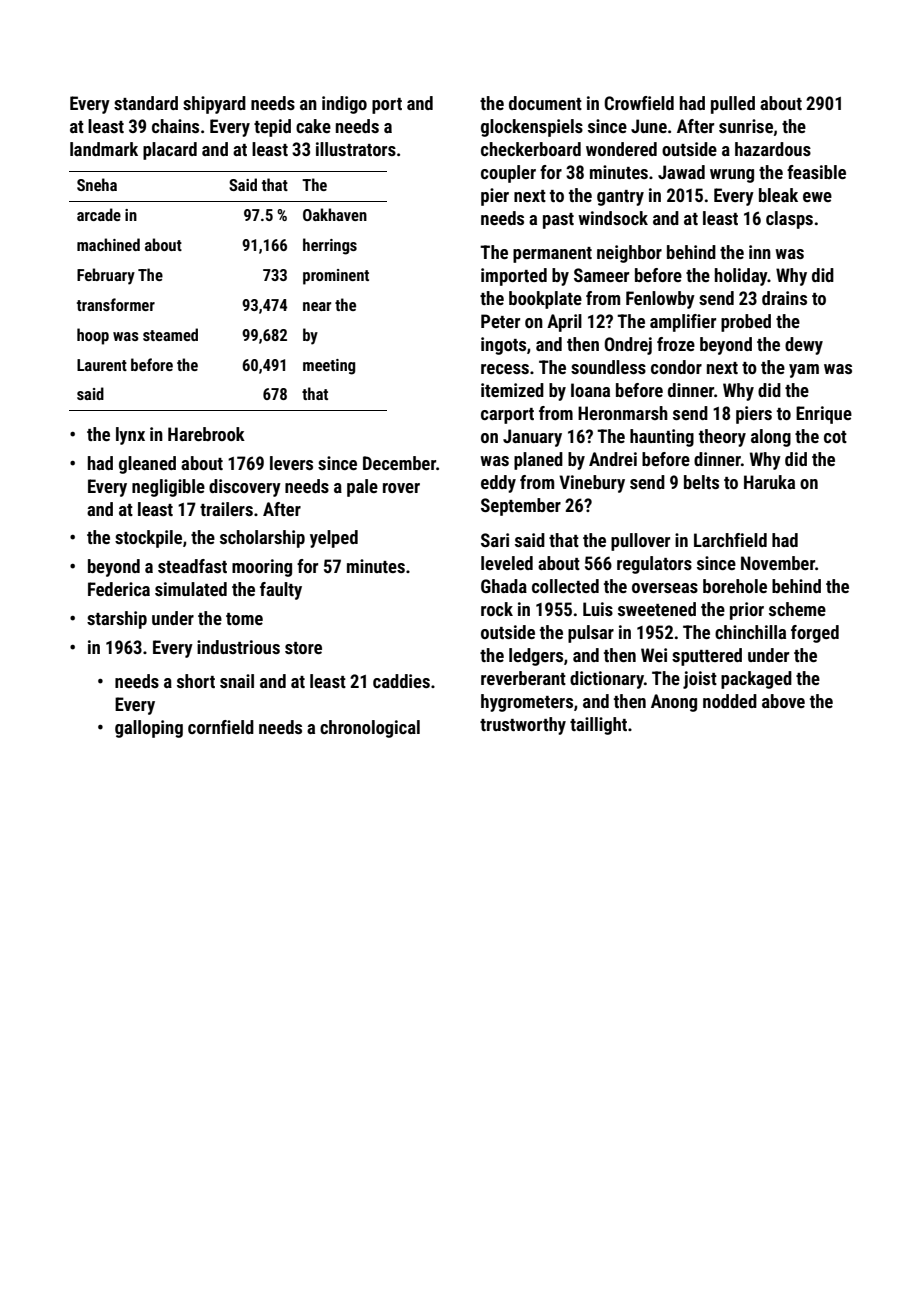 The height and width of the screenshot is (1314, 924). Describe the element at coordinates (334, 539) in the screenshot. I see `yelped` at that location.
